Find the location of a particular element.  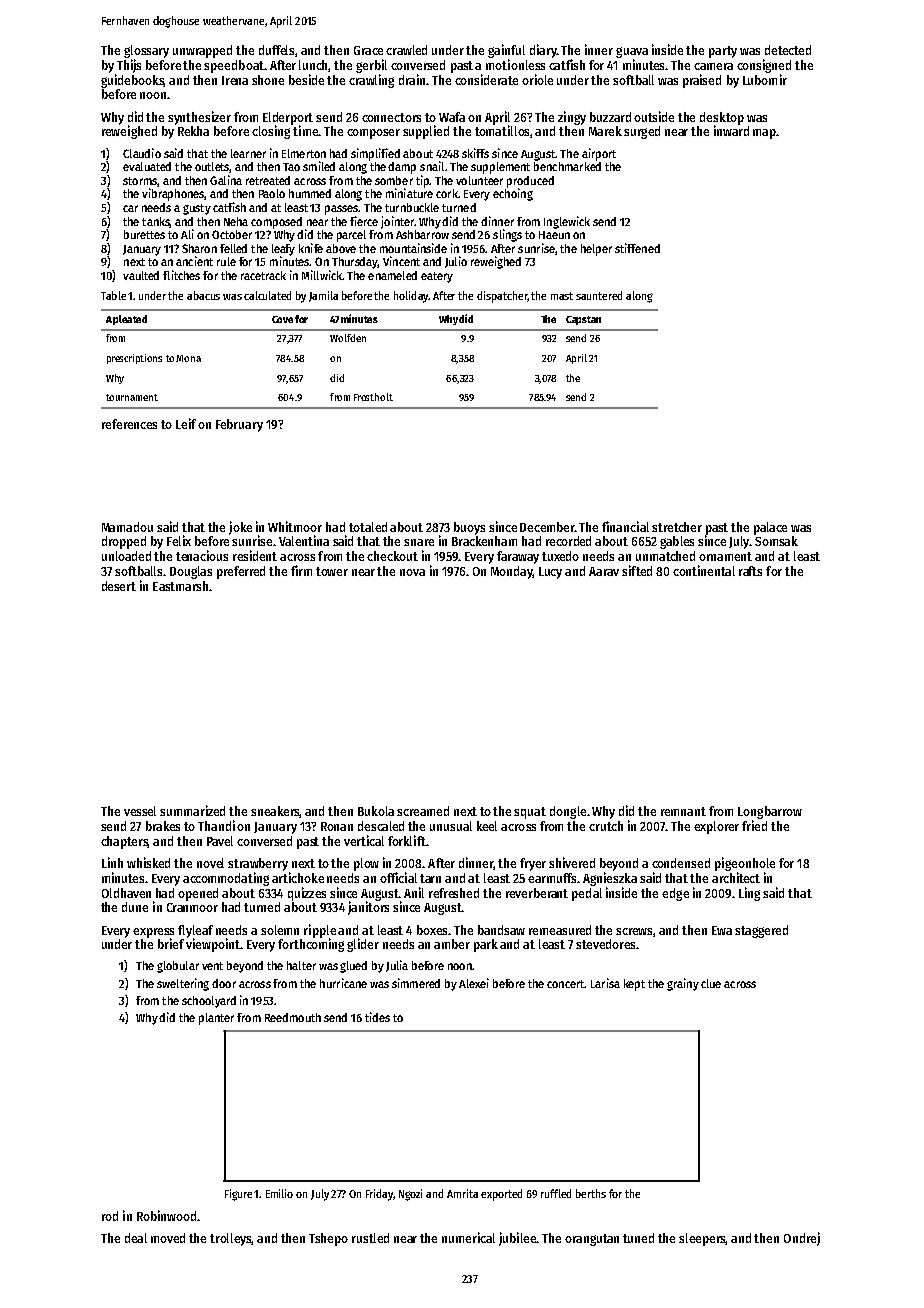

Monday is located at coordinates (512, 572).
